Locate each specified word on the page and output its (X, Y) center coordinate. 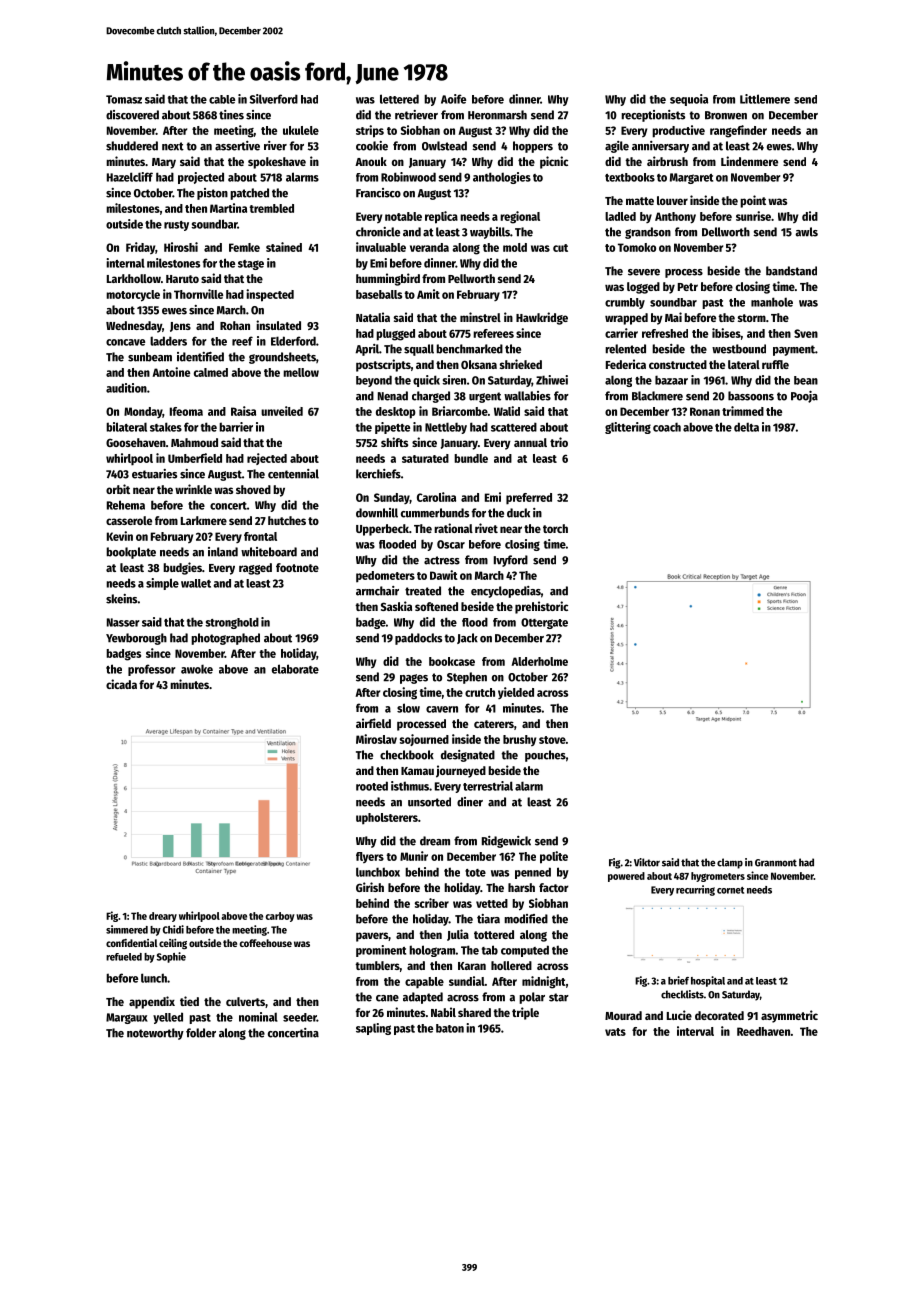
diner (470, 802)
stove (552, 740)
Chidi (173, 929)
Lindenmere (749, 161)
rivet (486, 528)
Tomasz (124, 99)
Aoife (453, 99)
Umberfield (195, 458)
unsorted (429, 802)
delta (746, 427)
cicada (121, 684)
